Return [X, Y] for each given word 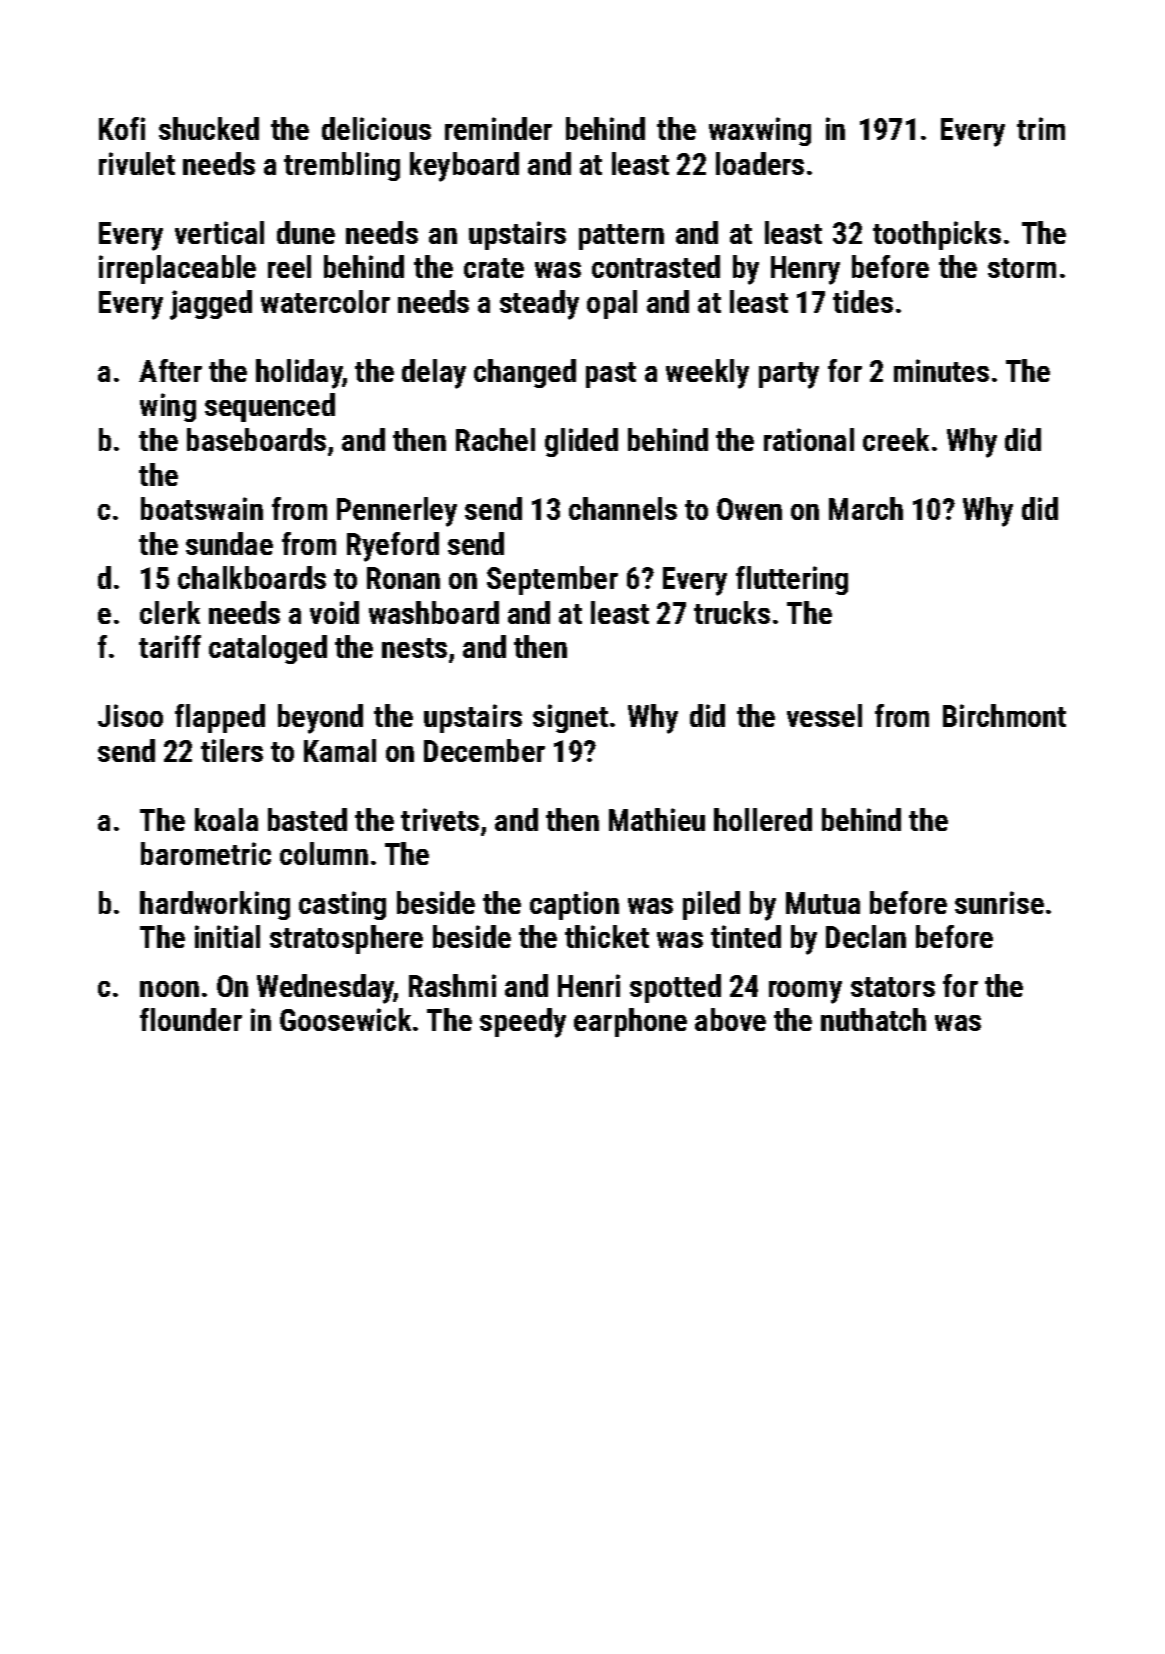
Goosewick [345, 1019]
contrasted [656, 266]
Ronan [403, 578]
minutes [941, 370]
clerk [170, 612]
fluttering [792, 580]
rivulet [137, 163]
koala [226, 819]
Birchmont [1004, 715]
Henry [805, 270]
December [484, 750]
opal [612, 304]
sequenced [270, 407]
